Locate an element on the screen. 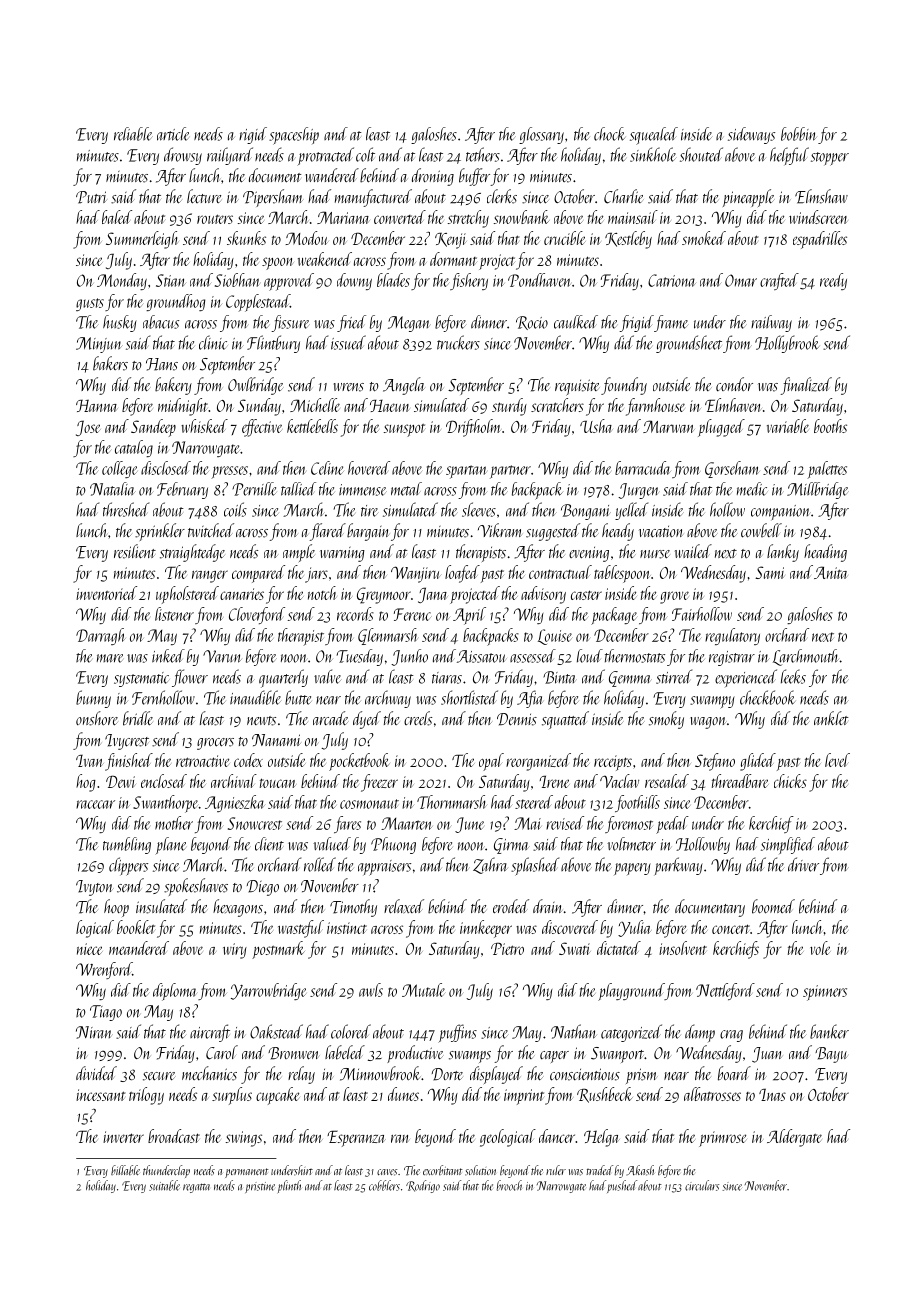  swings is located at coordinates (244, 1139).
